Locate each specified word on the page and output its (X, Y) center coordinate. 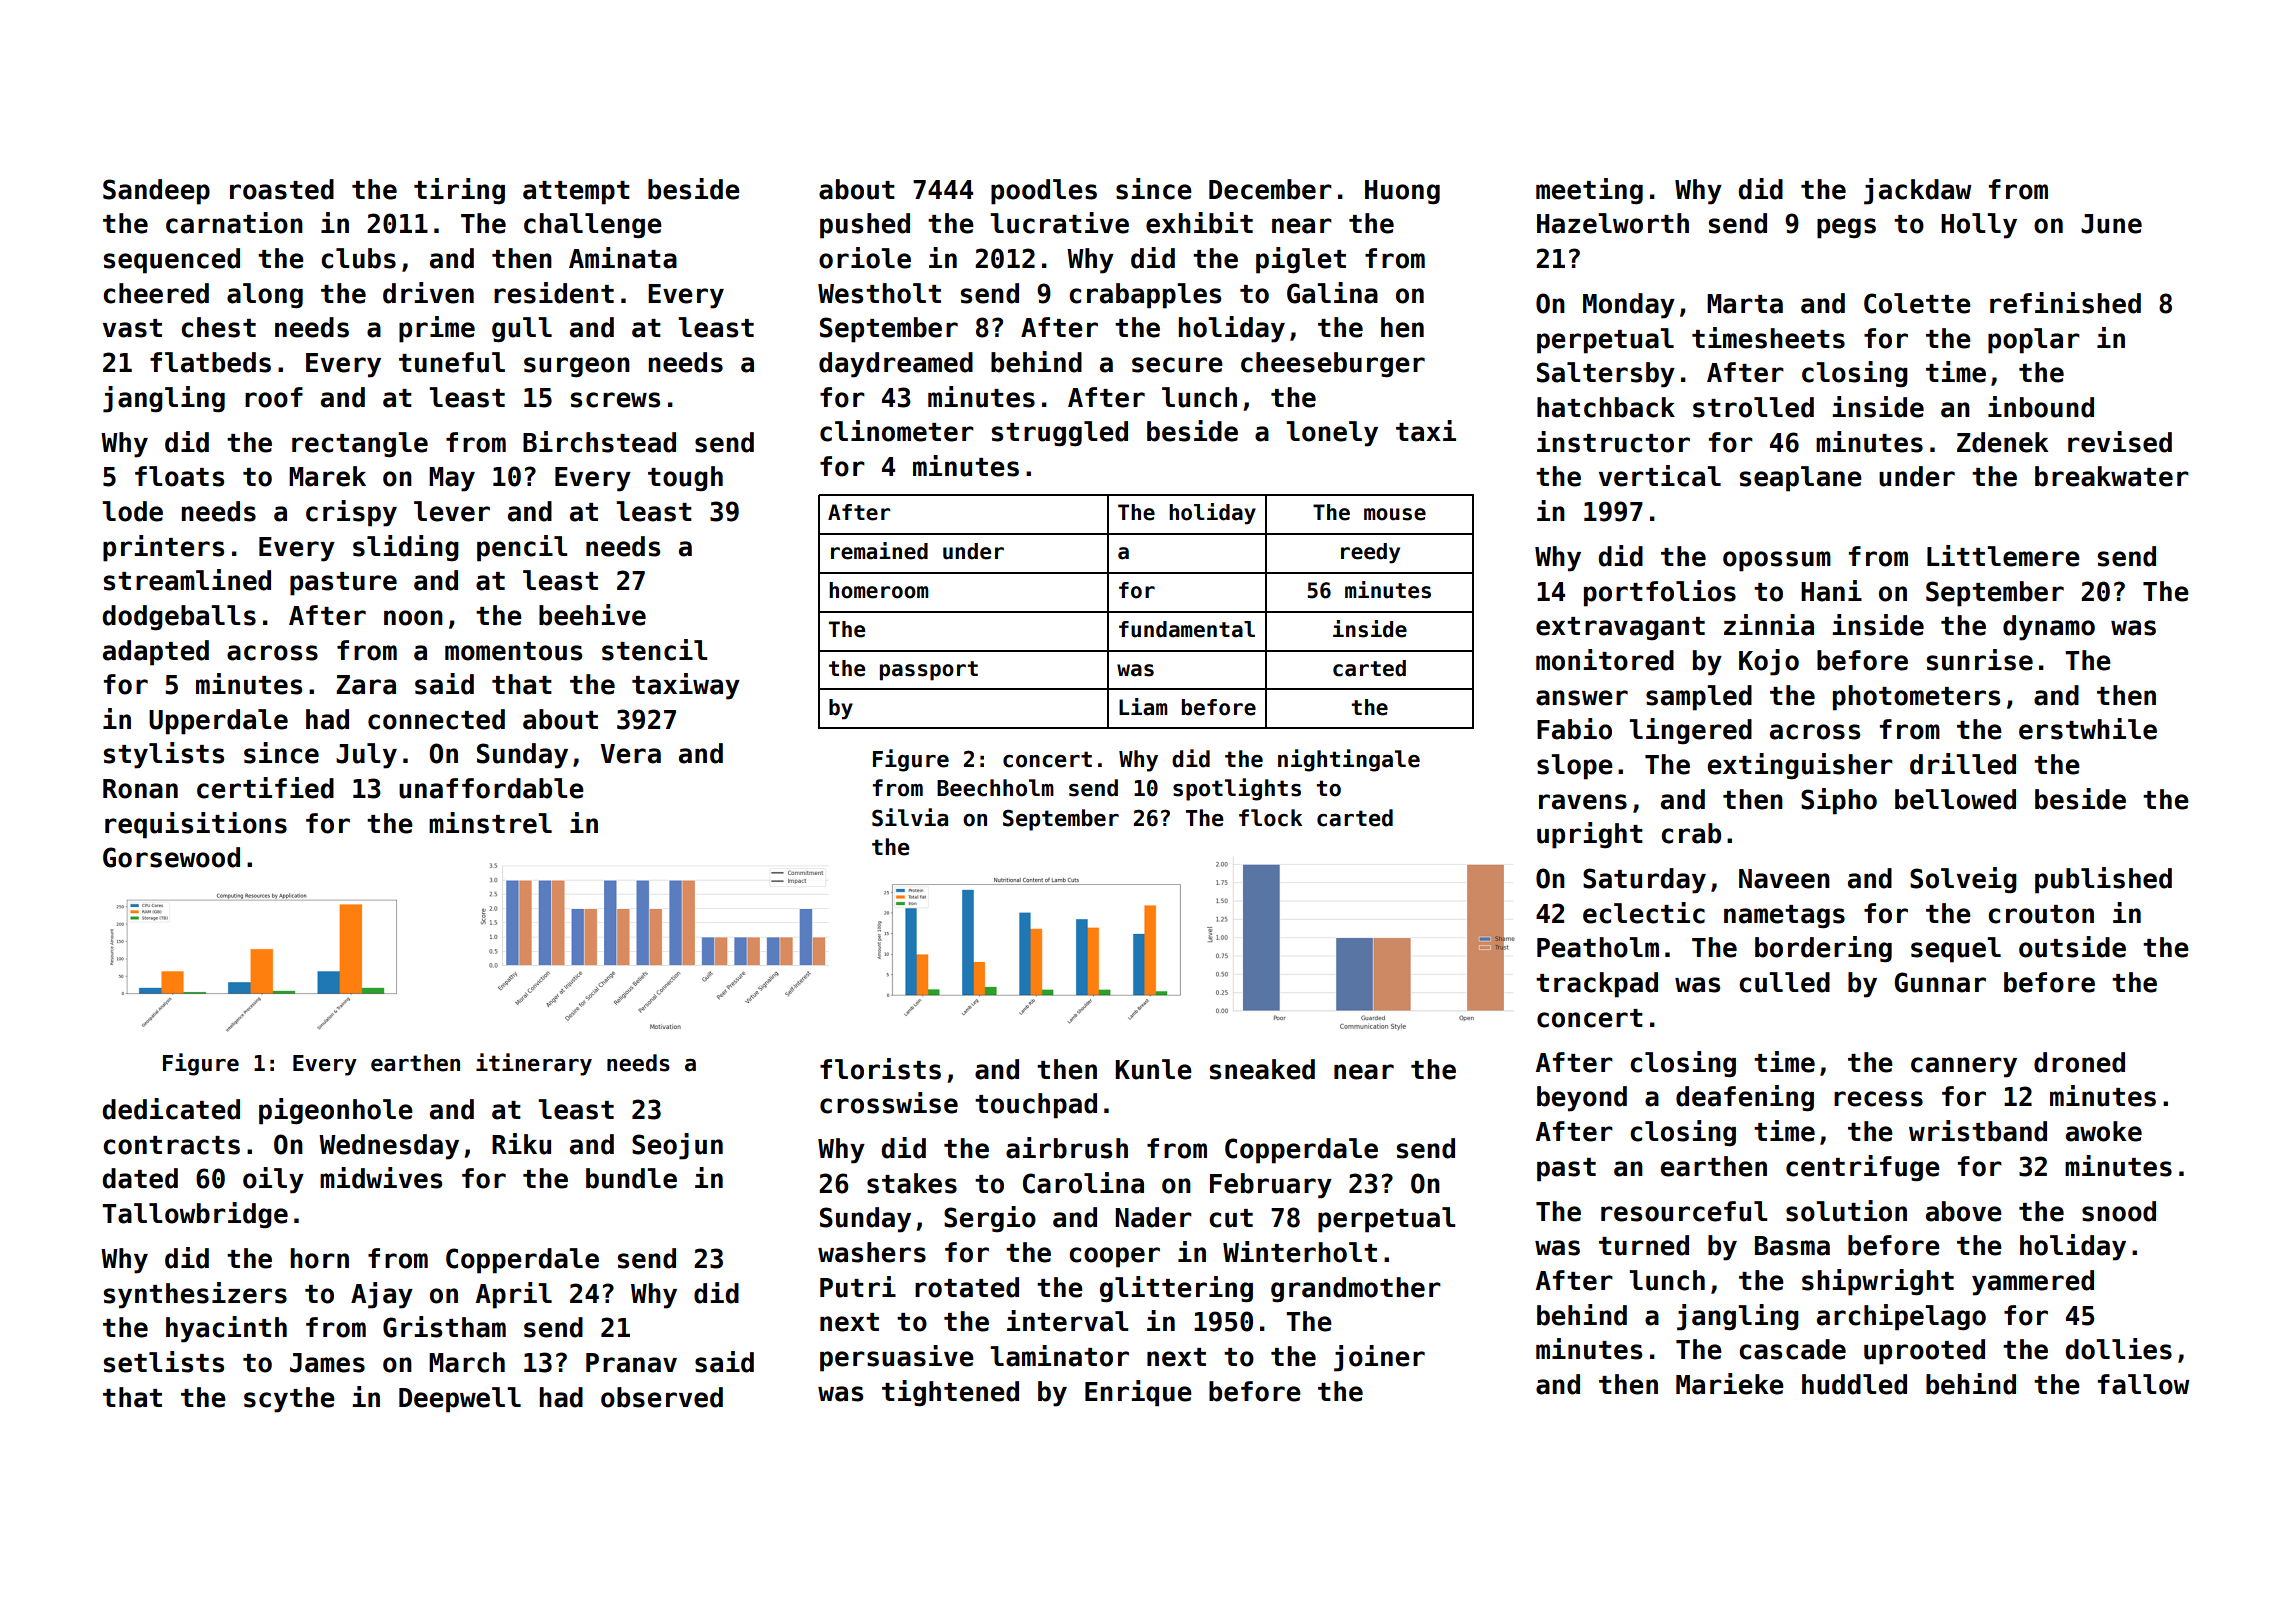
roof (274, 397)
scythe (289, 1400)
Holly (1979, 226)
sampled (1699, 698)
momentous (513, 651)
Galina (1332, 293)
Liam (1143, 707)
